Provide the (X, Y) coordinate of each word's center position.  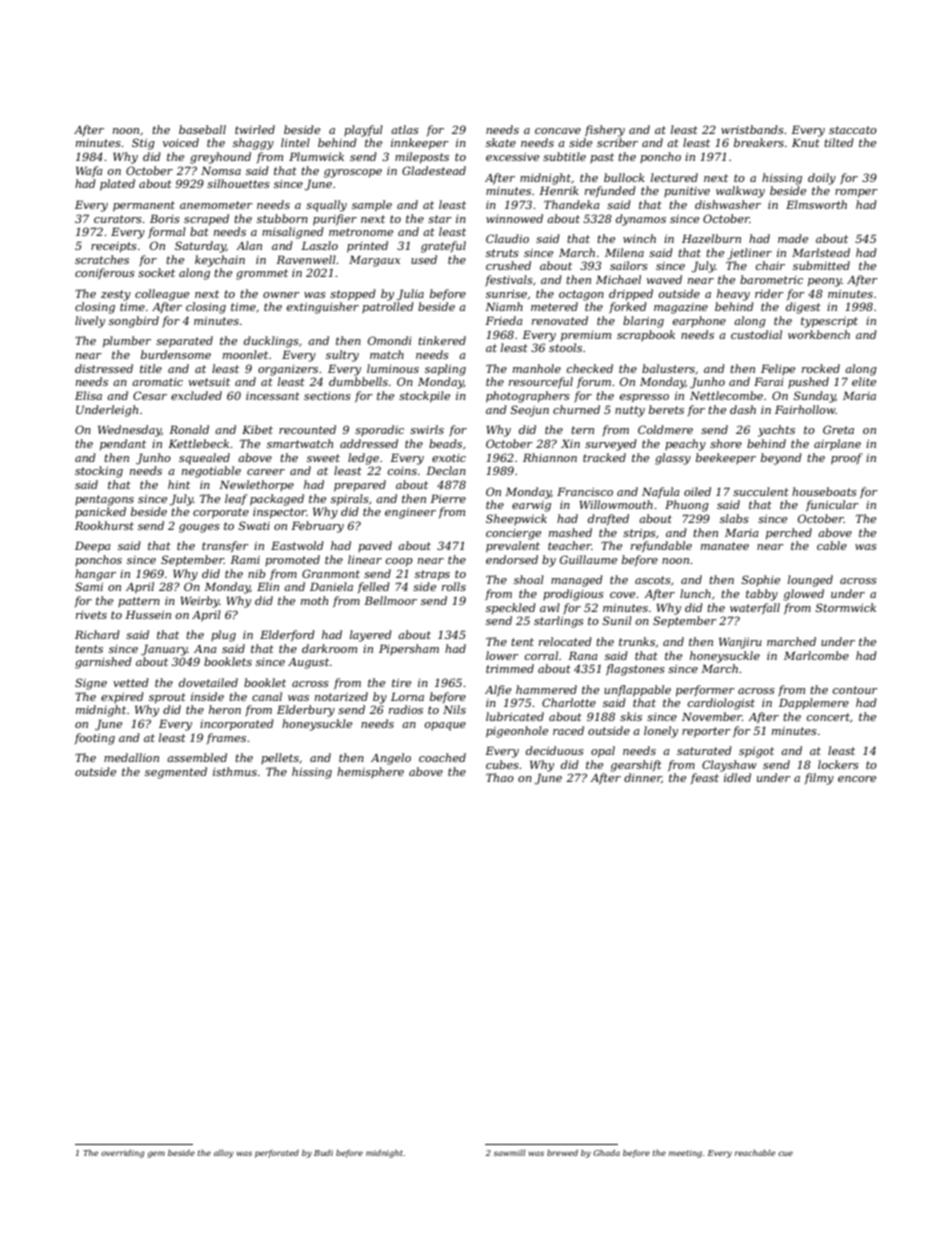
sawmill (509, 1152)
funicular (832, 505)
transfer (225, 546)
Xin (570, 443)
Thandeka (572, 204)
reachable (755, 1152)
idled (737, 777)
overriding (122, 1154)
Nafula (661, 492)
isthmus (235, 771)
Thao (500, 777)
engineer (410, 513)
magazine (681, 308)
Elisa (88, 395)
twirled (255, 129)
